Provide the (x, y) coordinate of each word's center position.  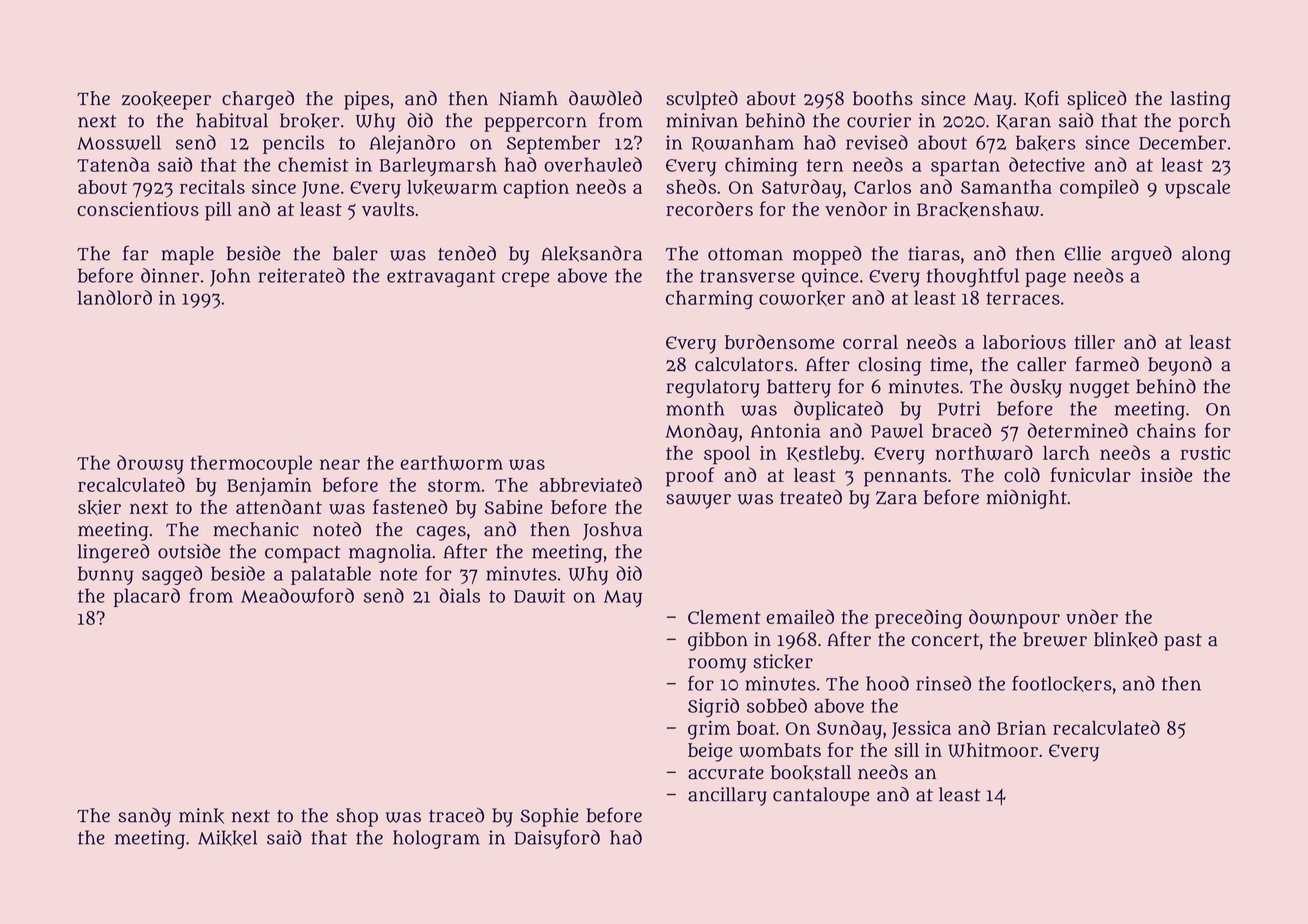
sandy (144, 817)
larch (1066, 453)
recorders (709, 208)
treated (811, 497)
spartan (965, 167)
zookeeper (166, 100)
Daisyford (557, 839)
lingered (114, 553)
